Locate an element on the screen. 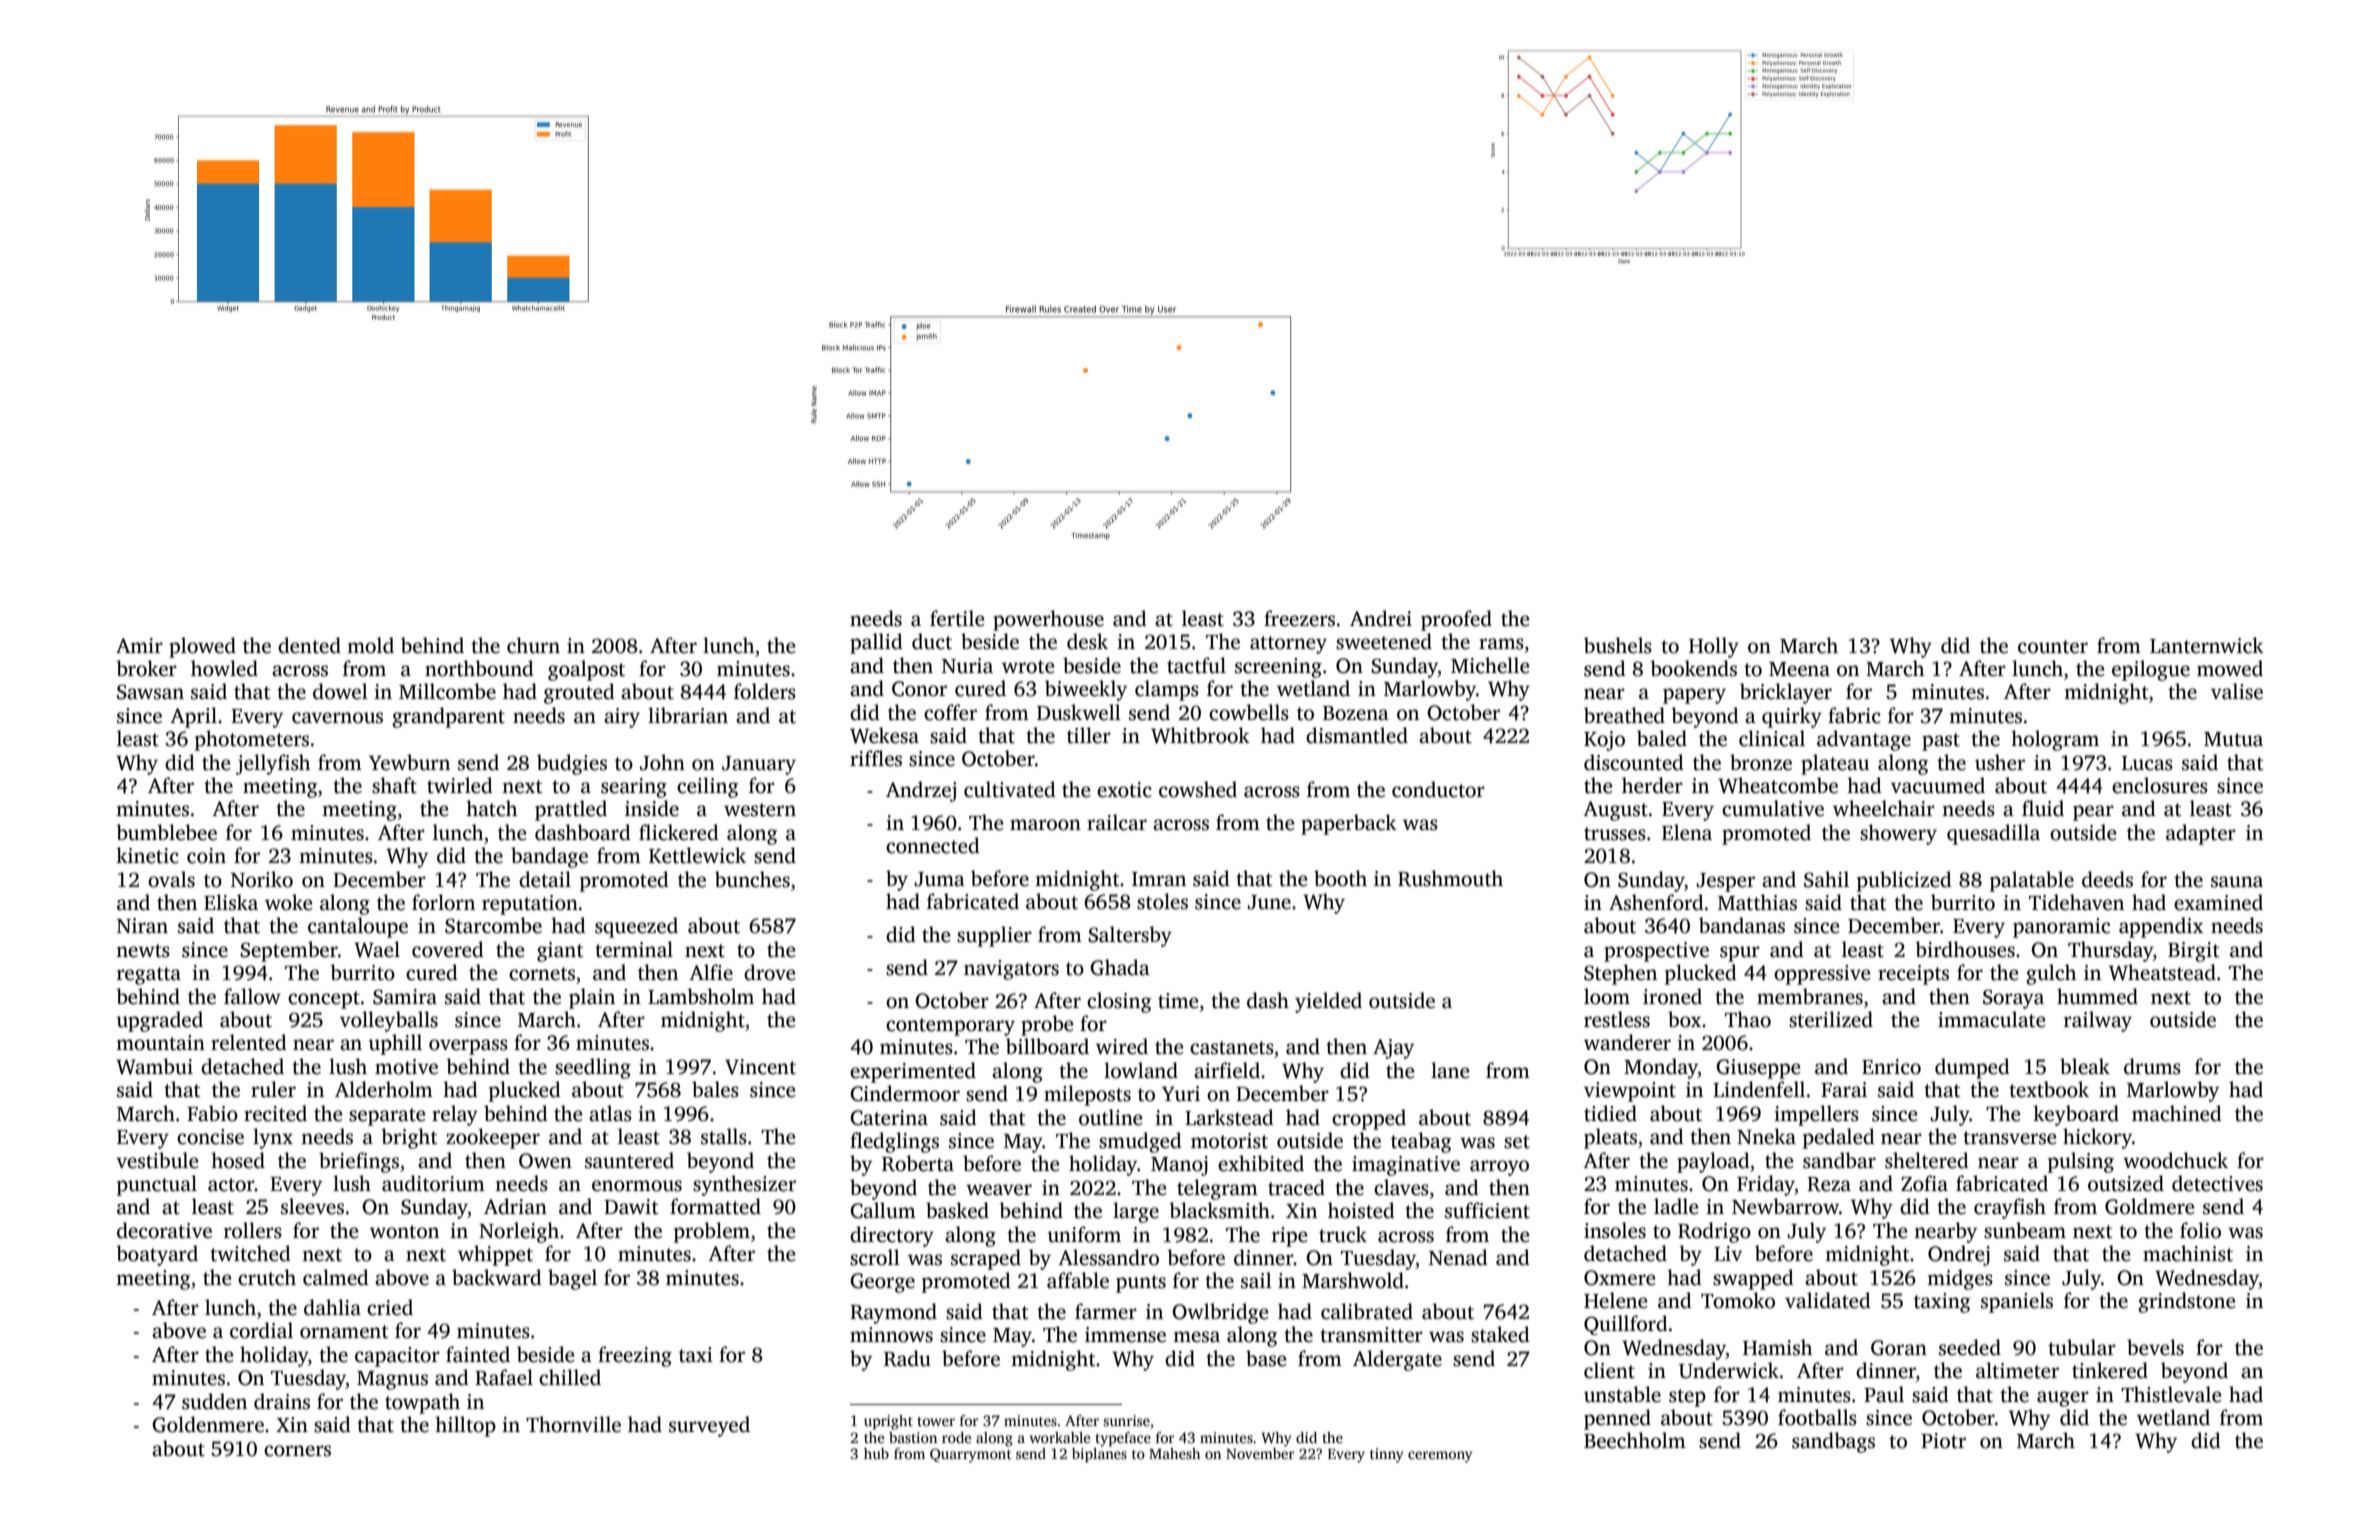 The image size is (2380, 1540). booth is located at coordinates (1340, 878).
